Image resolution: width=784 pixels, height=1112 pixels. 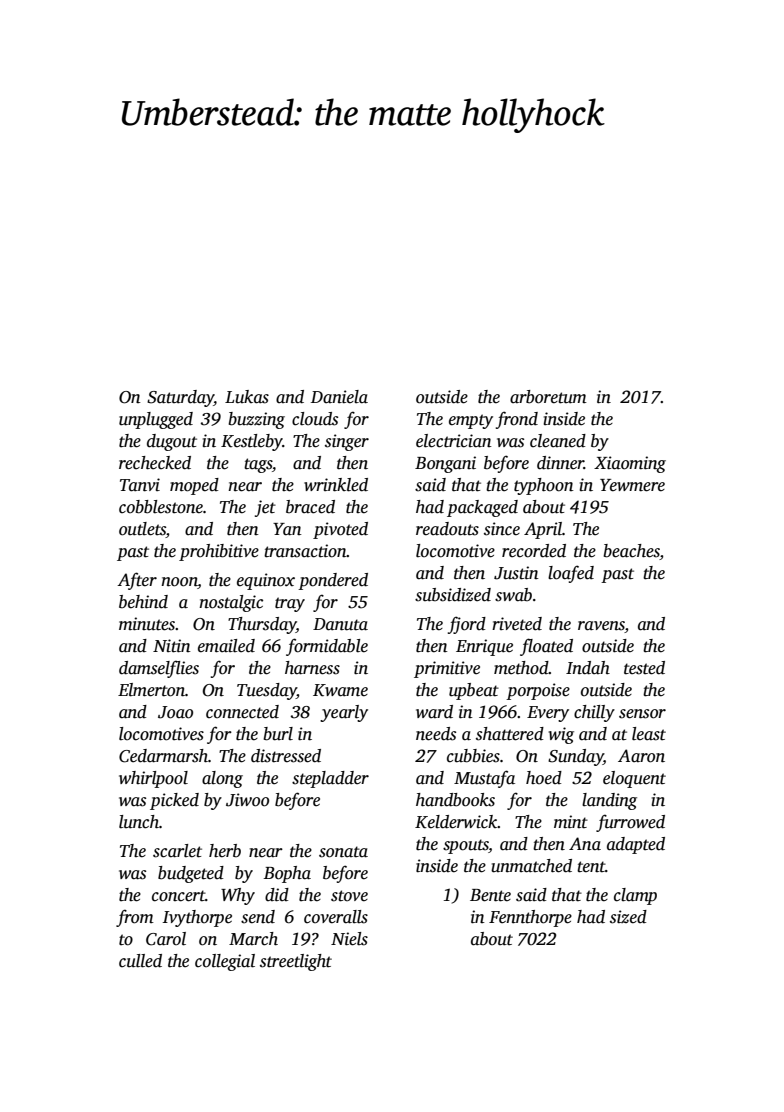 What do you see at coordinates (594, 713) in the screenshot?
I see `chilly` at bounding box center [594, 713].
